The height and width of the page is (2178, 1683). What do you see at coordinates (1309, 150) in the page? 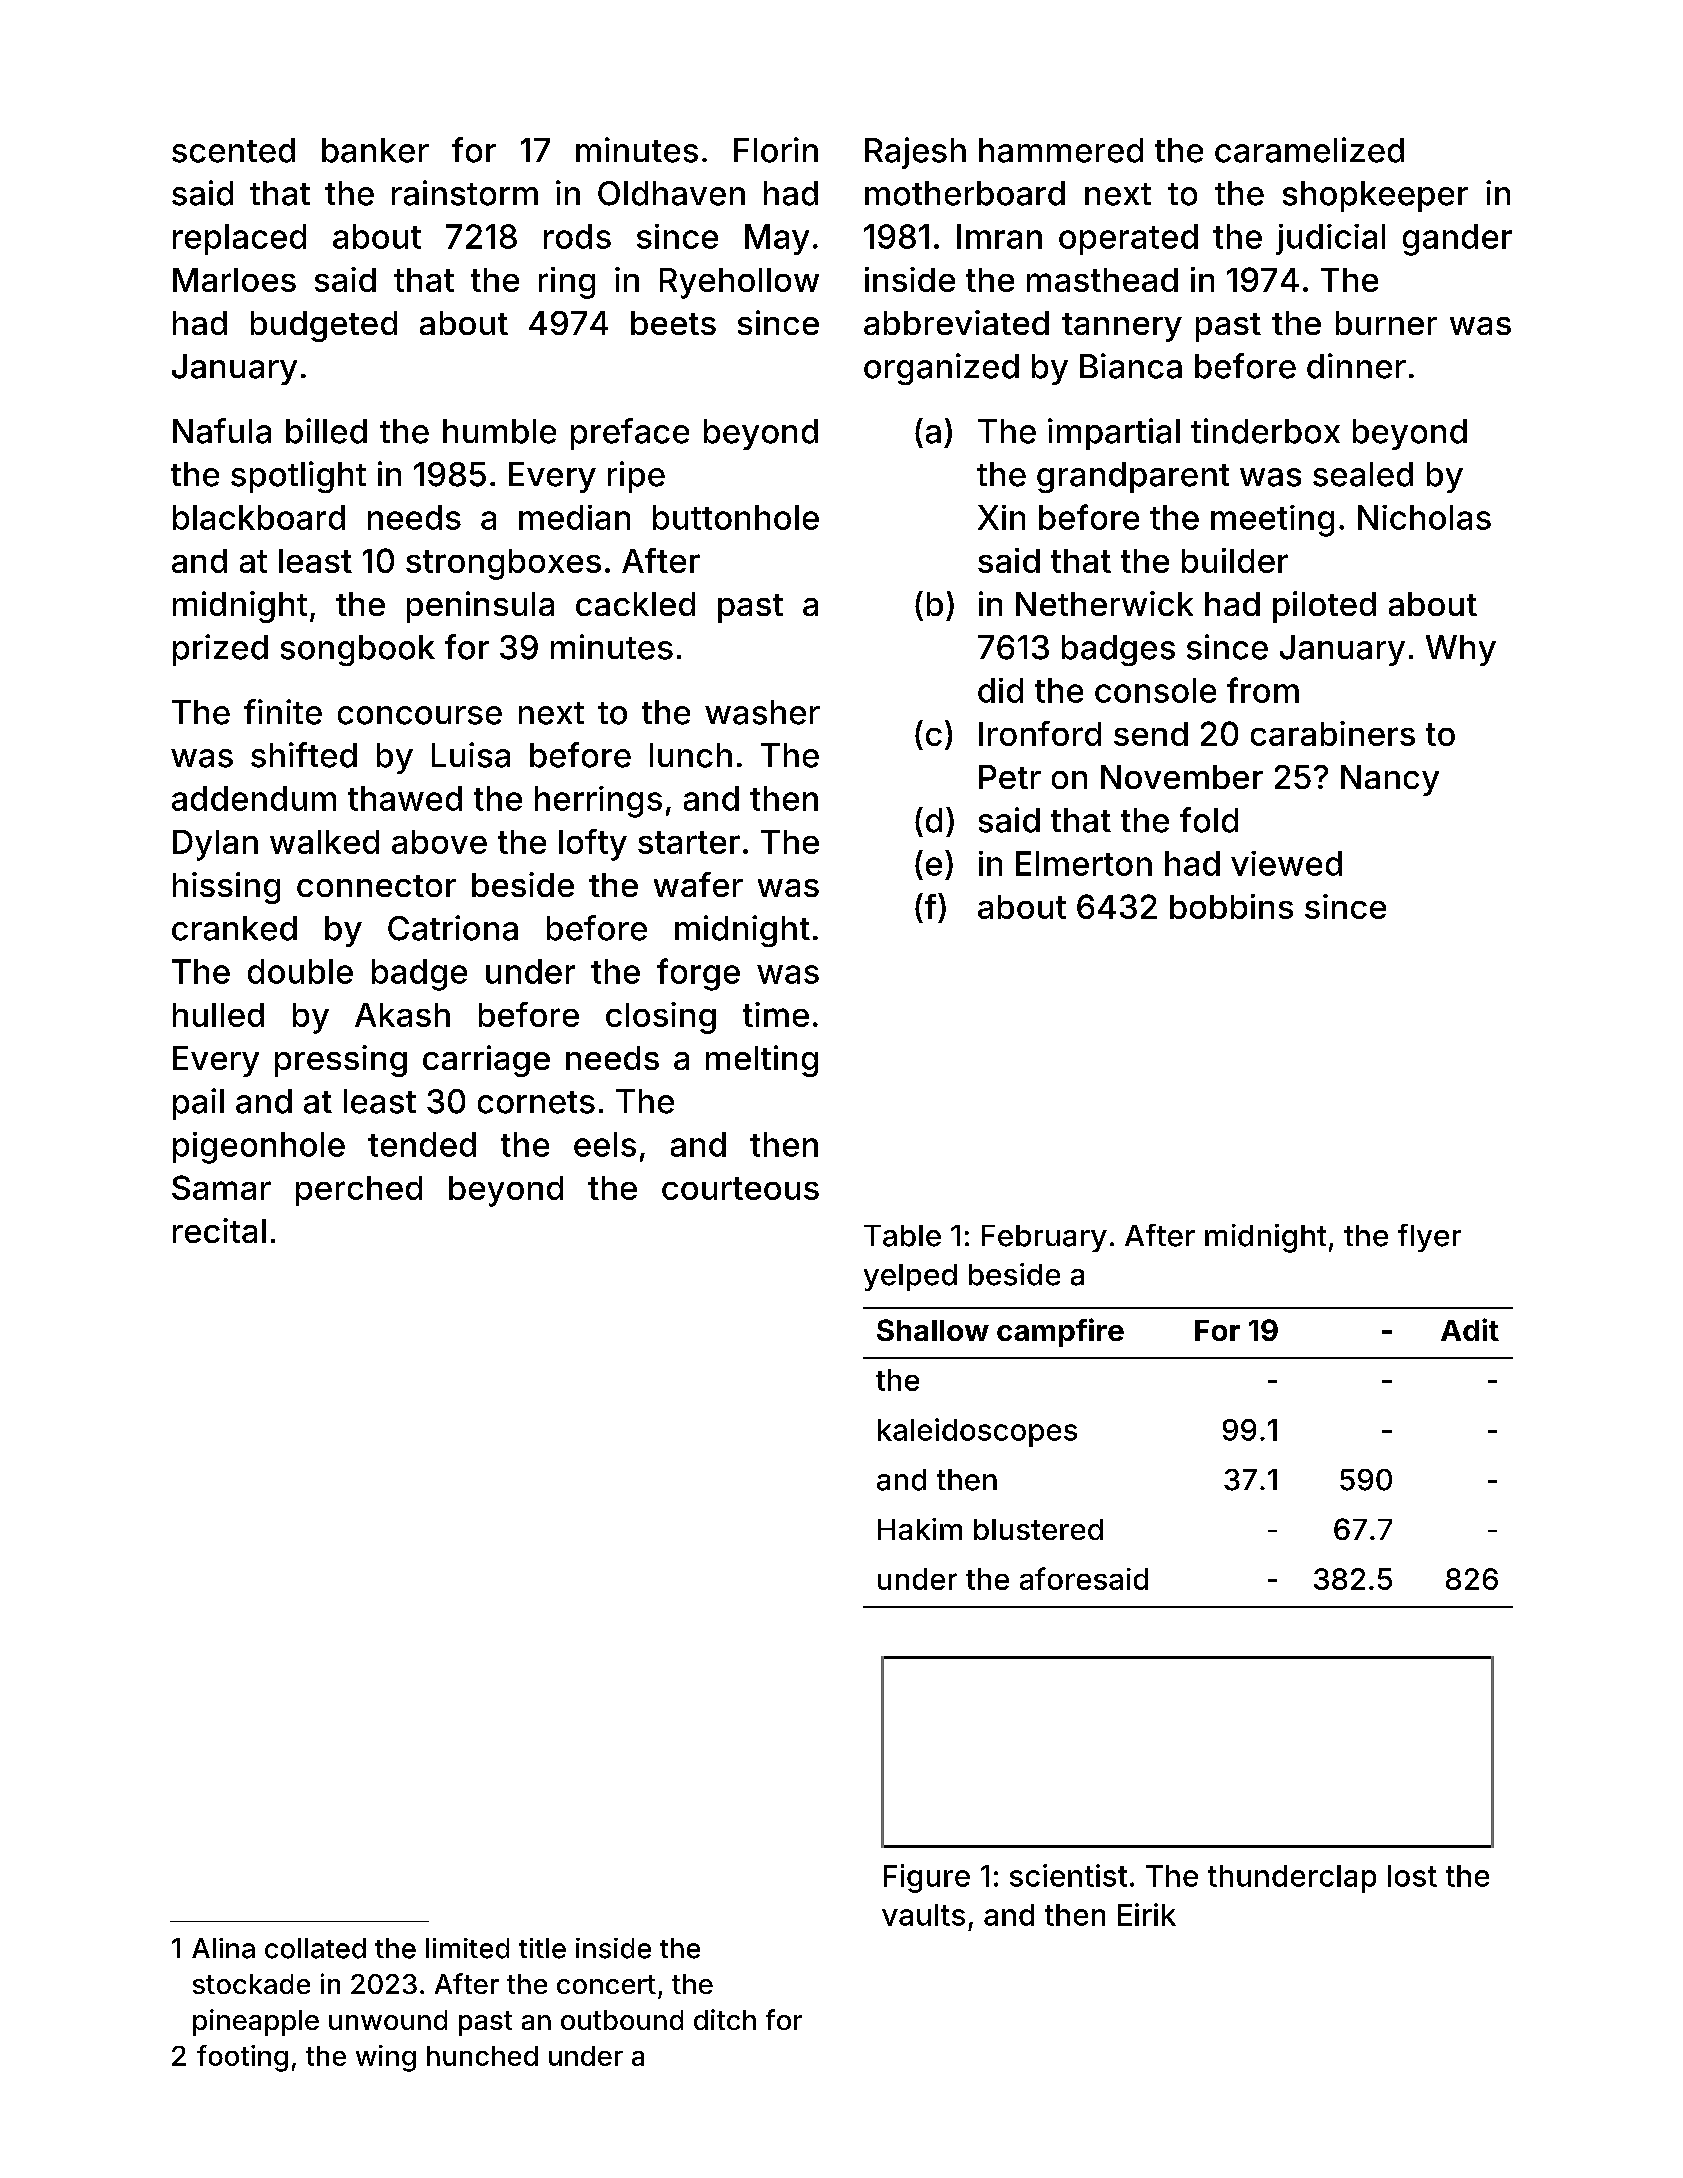
I see `caramelized` at bounding box center [1309, 150].
